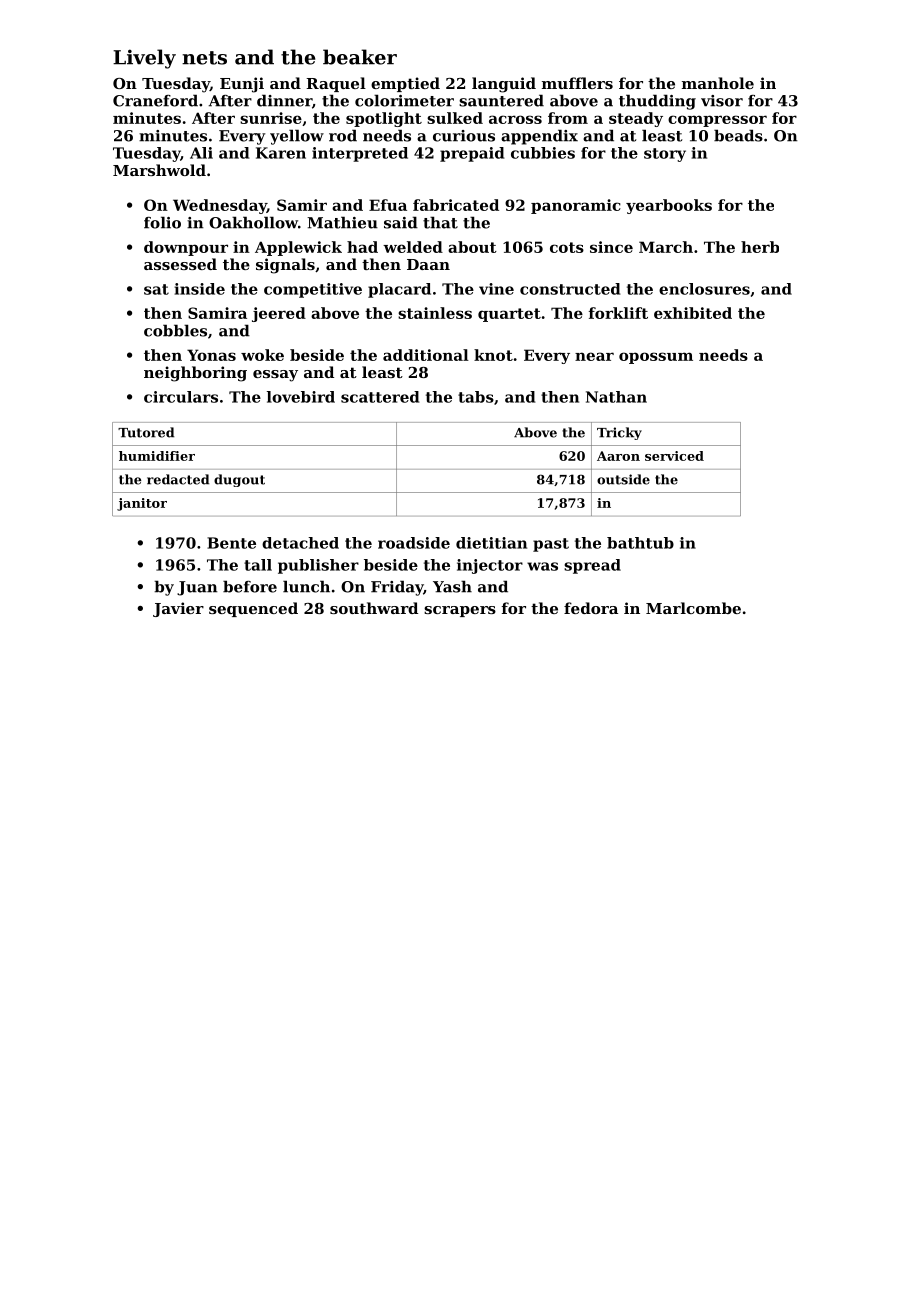 The image size is (924, 1308). Describe the element at coordinates (460, 611) in the document. I see `scrapers` at that location.
